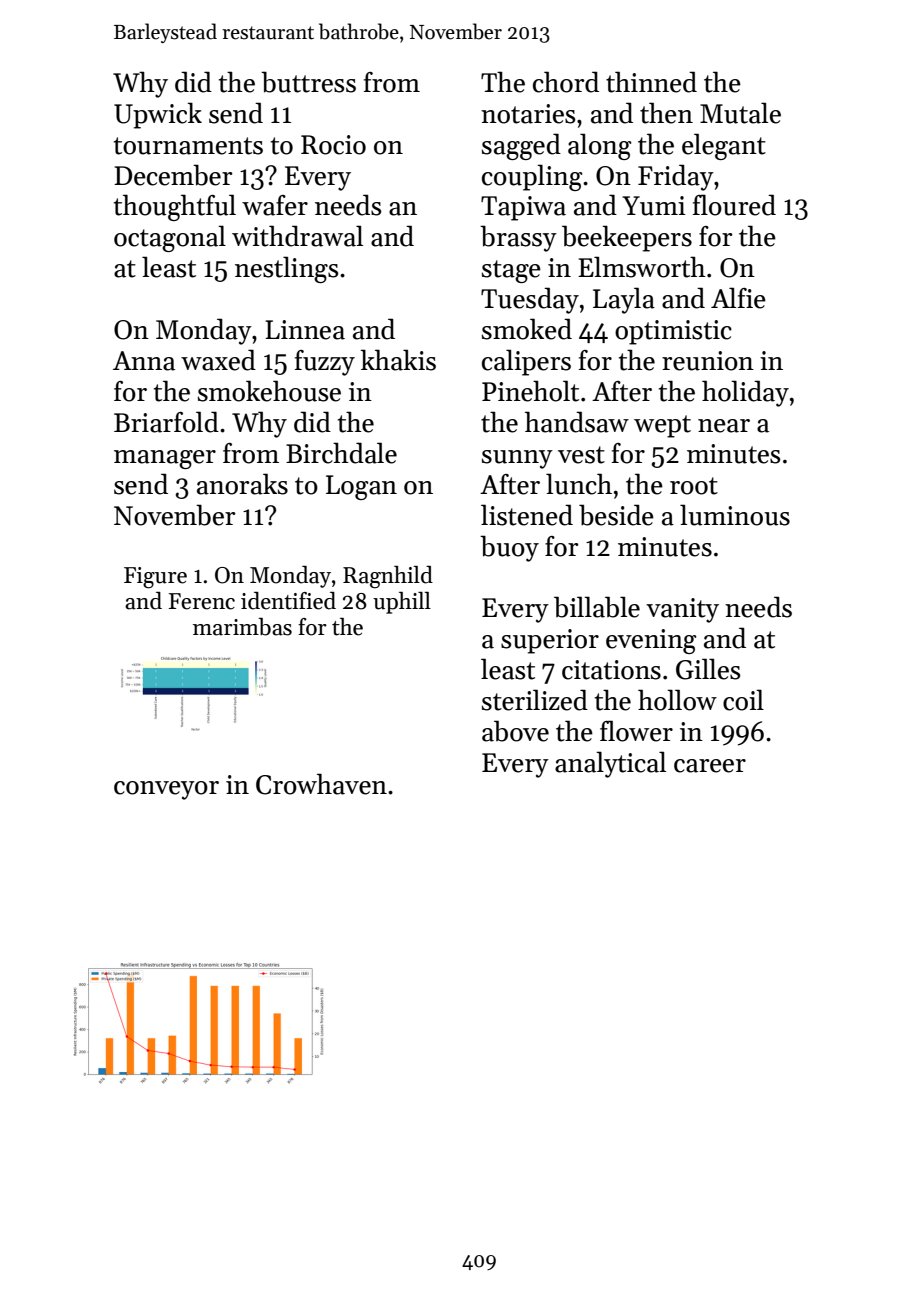 The width and height of the screenshot is (924, 1311). What do you see at coordinates (550, 641) in the screenshot?
I see `superior` at bounding box center [550, 641].
